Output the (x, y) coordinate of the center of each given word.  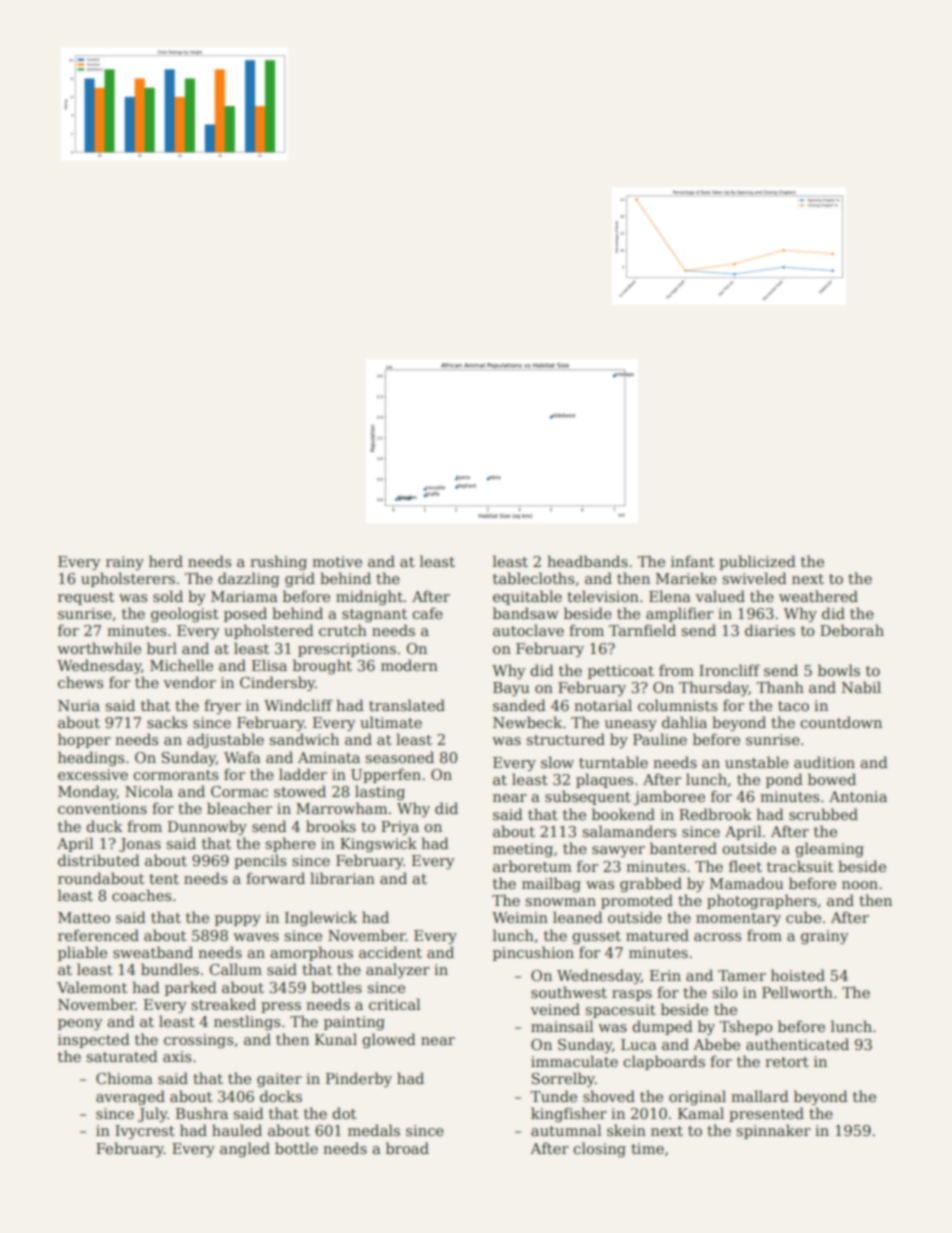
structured (565, 739)
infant (692, 561)
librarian (342, 878)
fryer (222, 706)
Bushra (202, 1113)
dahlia (684, 722)
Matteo (84, 917)
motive (337, 561)
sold (168, 596)
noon (860, 885)
